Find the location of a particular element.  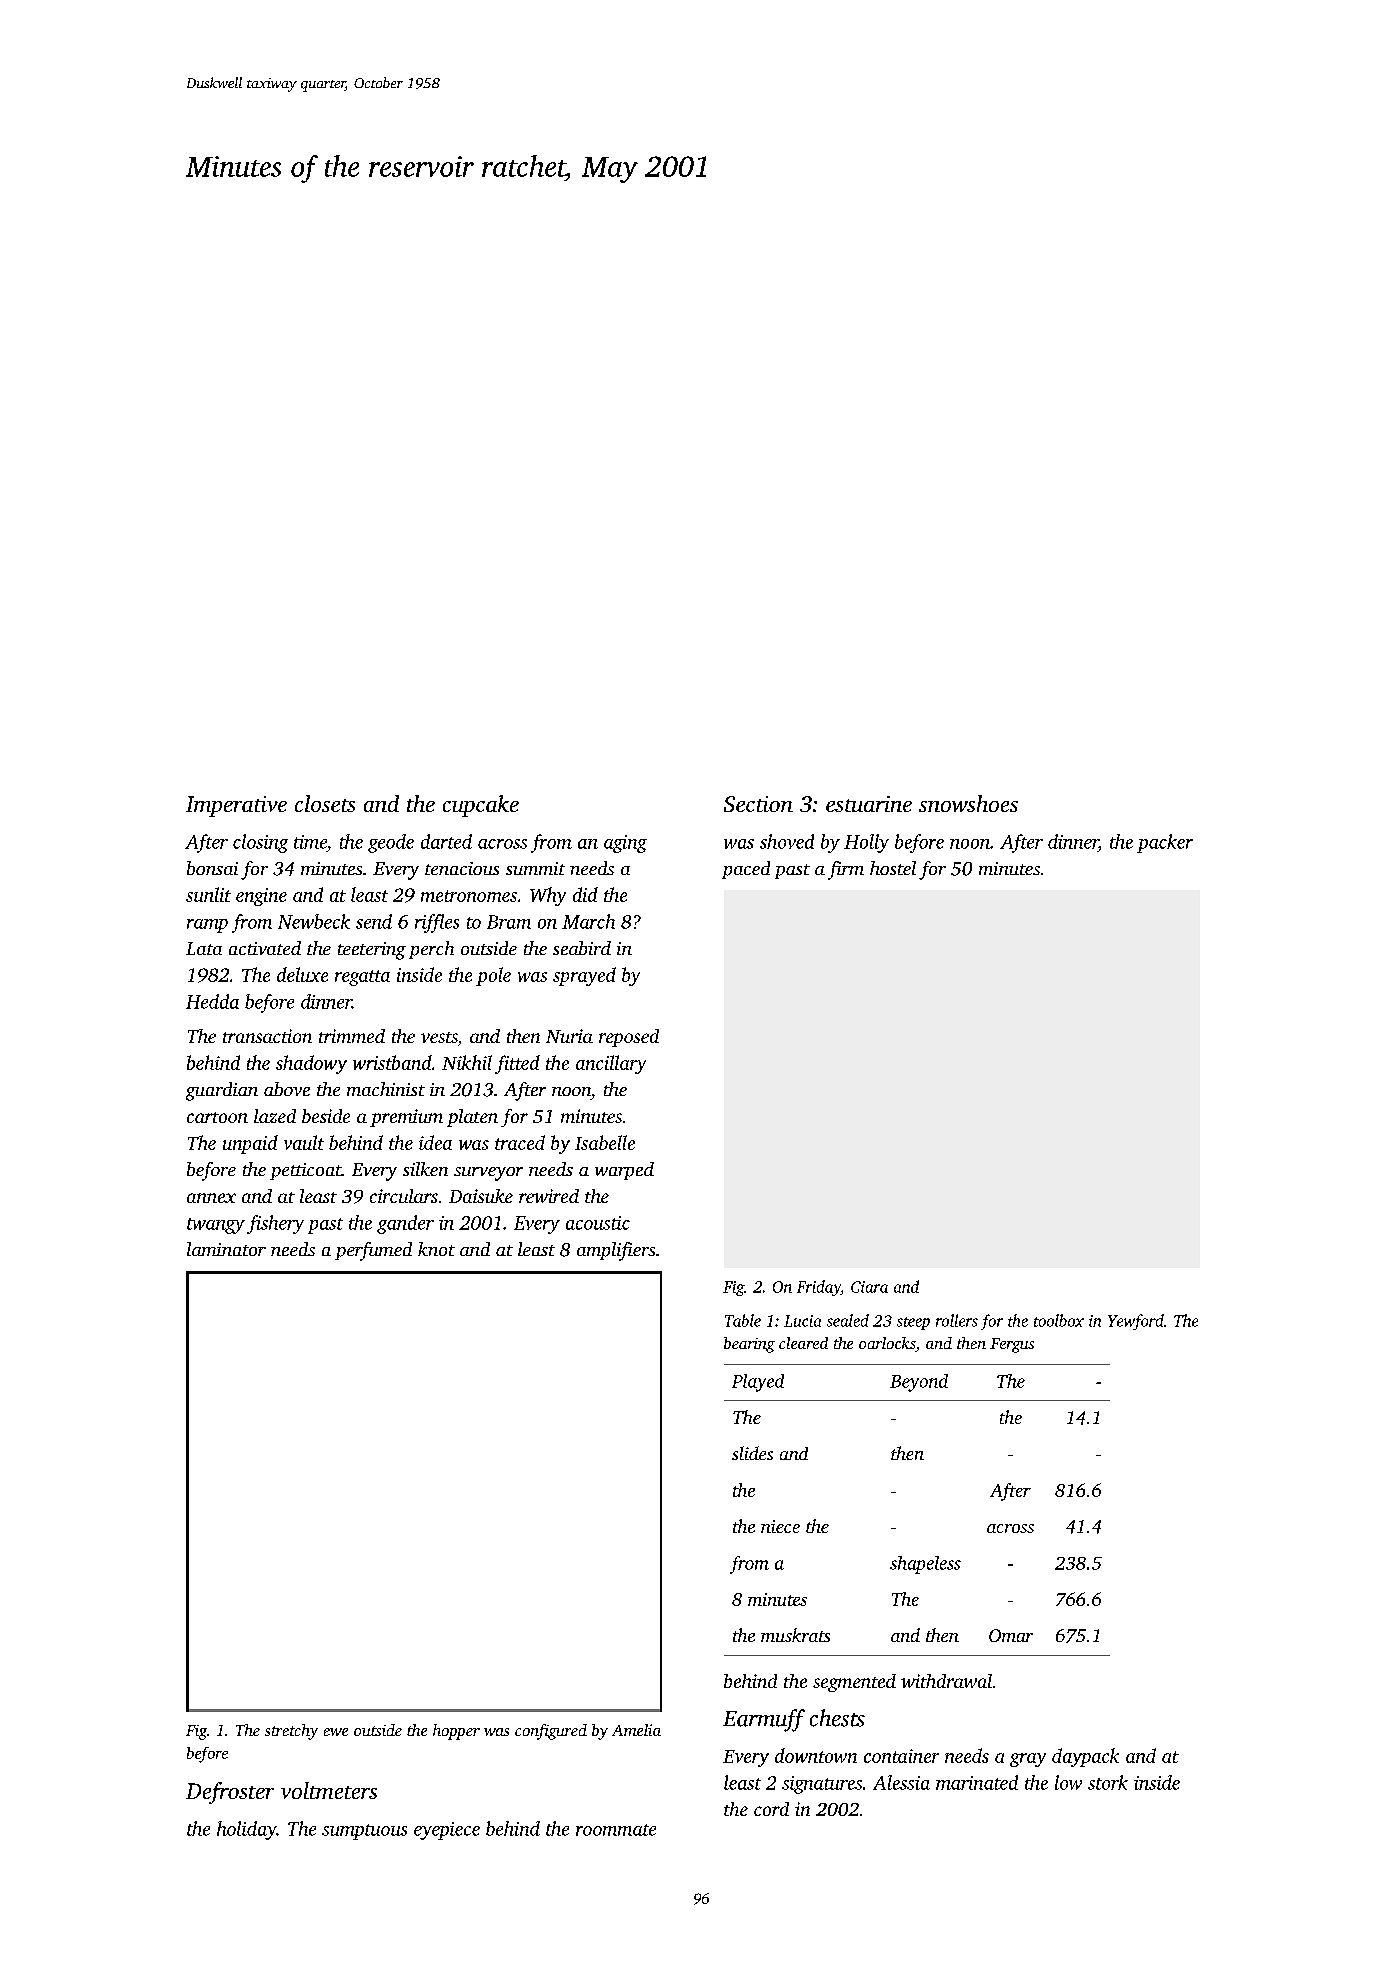

packer is located at coordinates (1165, 843).
